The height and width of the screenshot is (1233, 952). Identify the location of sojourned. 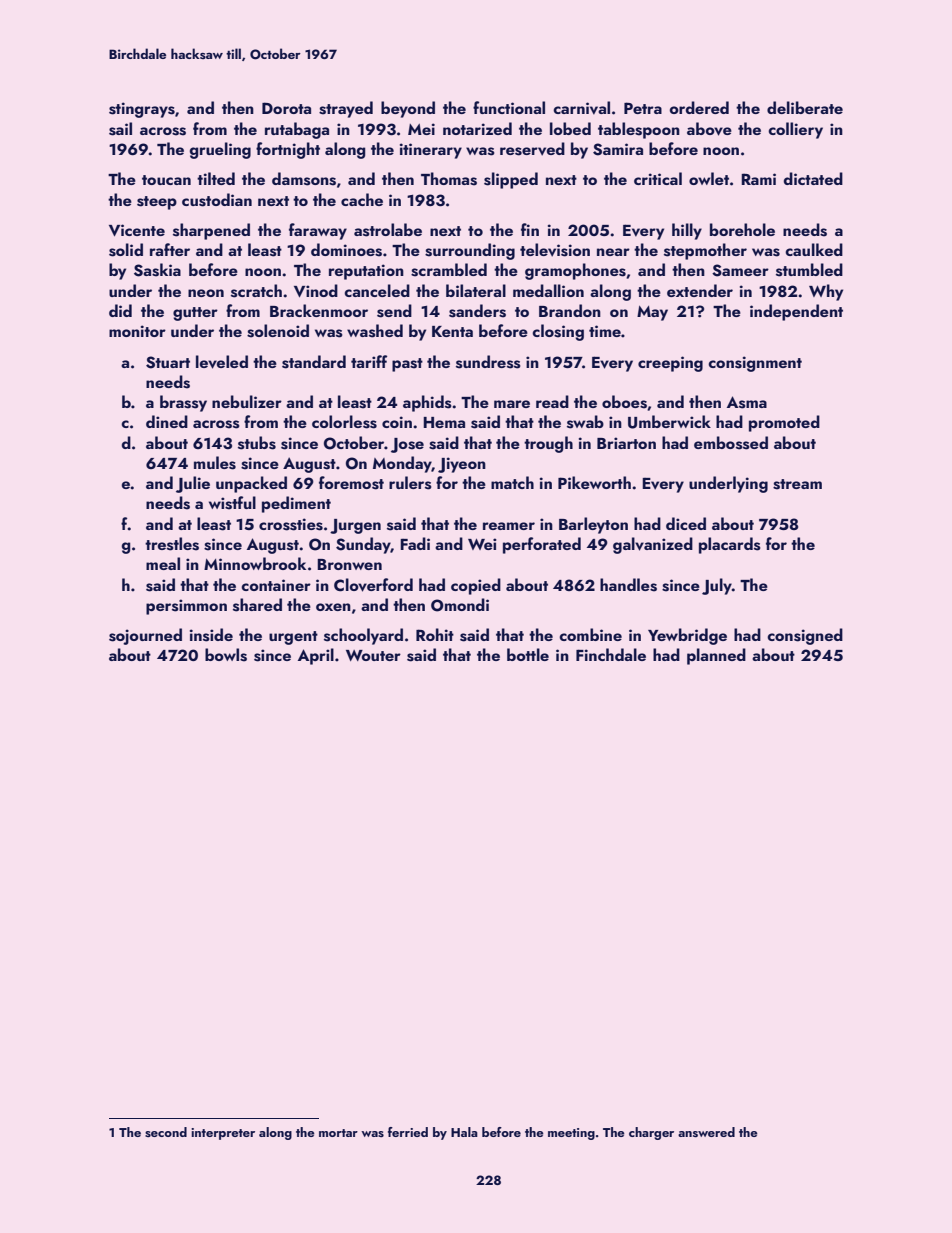
(145, 636).
